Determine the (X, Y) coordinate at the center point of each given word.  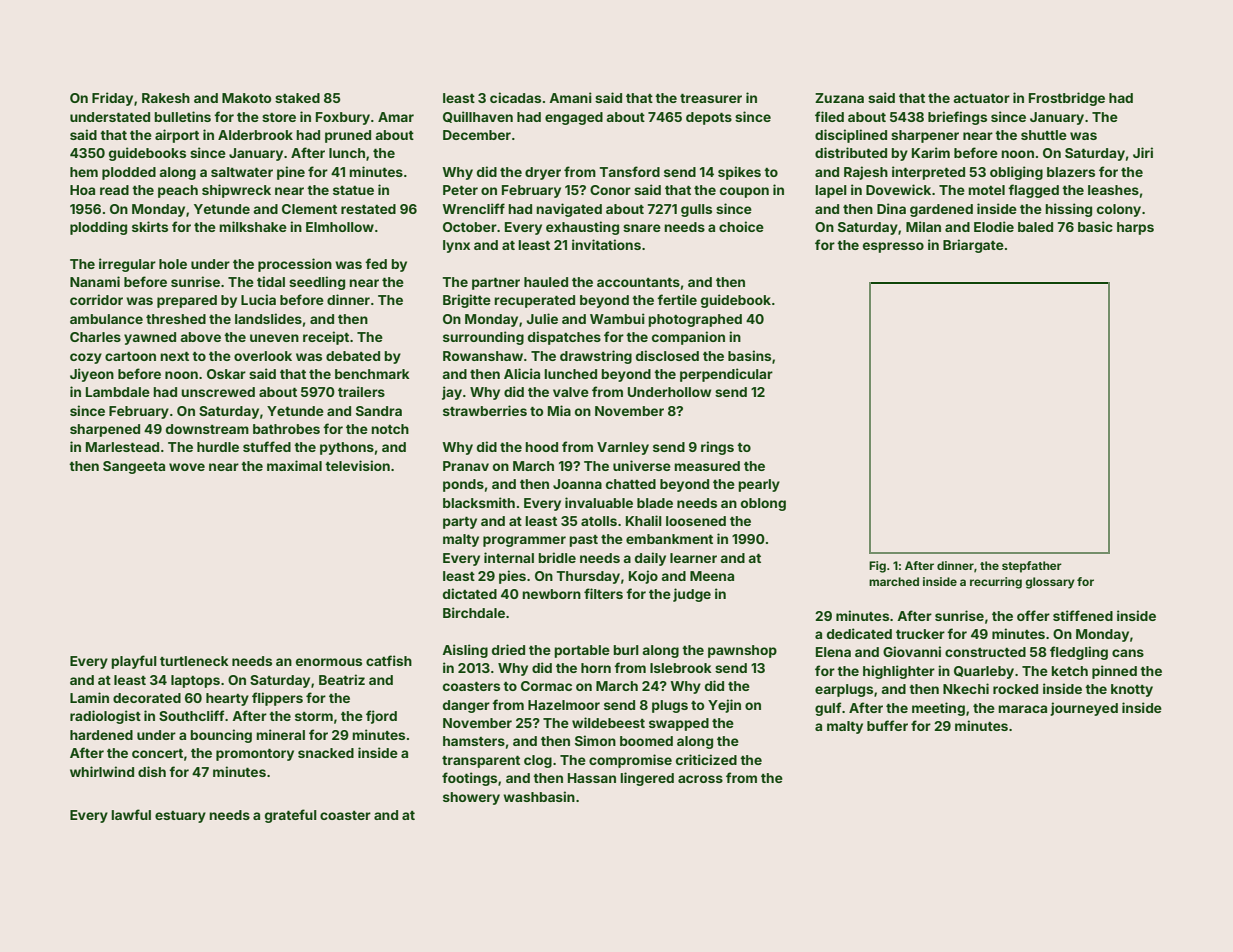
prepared (187, 301)
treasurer (711, 98)
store (279, 117)
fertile (677, 299)
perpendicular (726, 375)
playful (134, 662)
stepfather (1032, 567)
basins (749, 355)
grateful (291, 816)
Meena (712, 576)
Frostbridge (1067, 99)
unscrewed (218, 392)
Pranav (466, 466)
